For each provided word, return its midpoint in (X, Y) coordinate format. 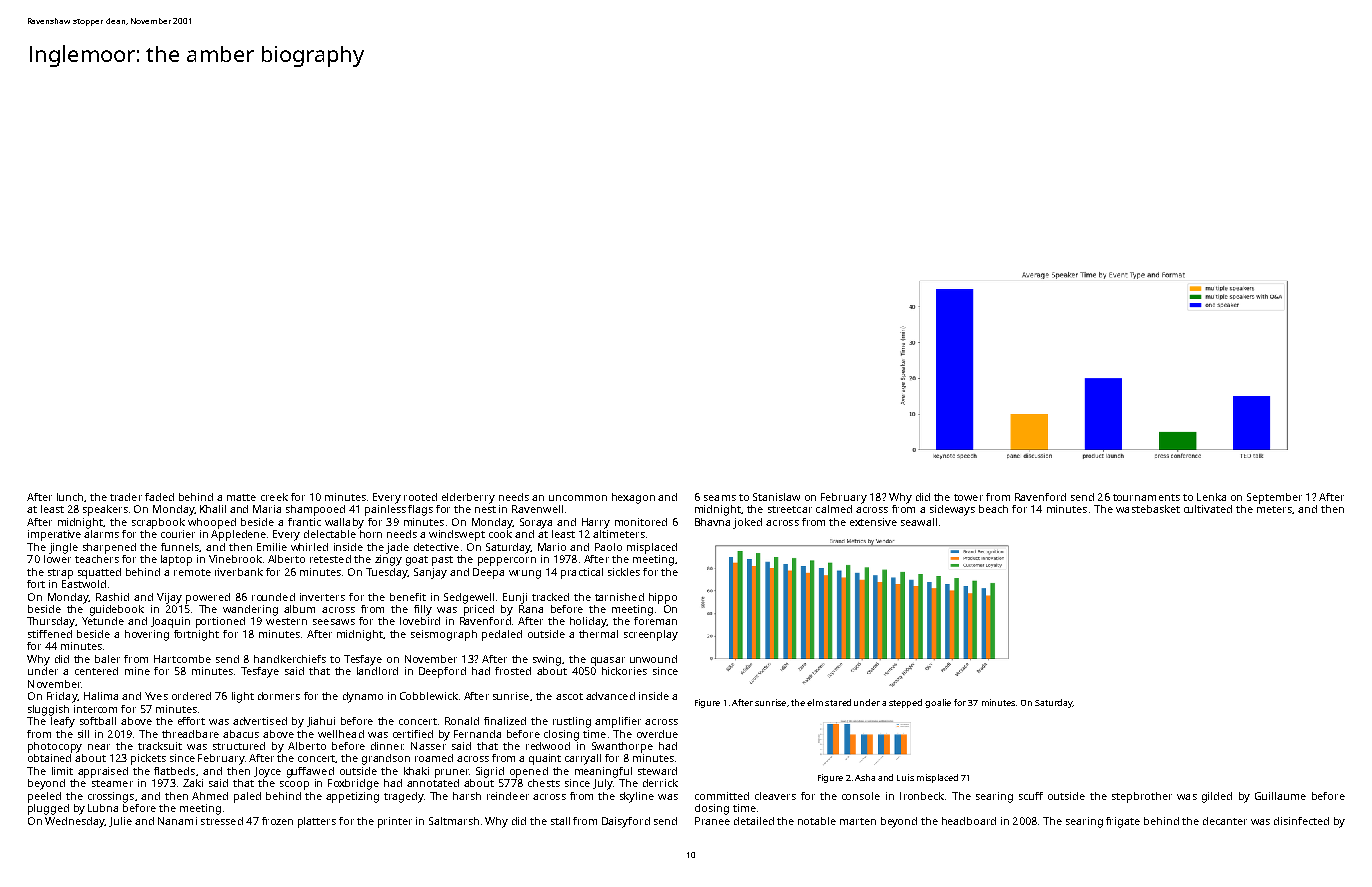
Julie (120, 822)
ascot (569, 696)
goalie (938, 703)
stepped (905, 703)
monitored (641, 522)
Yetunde (103, 621)
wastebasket (1148, 509)
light (243, 697)
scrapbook (158, 523)
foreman (655, 621)
